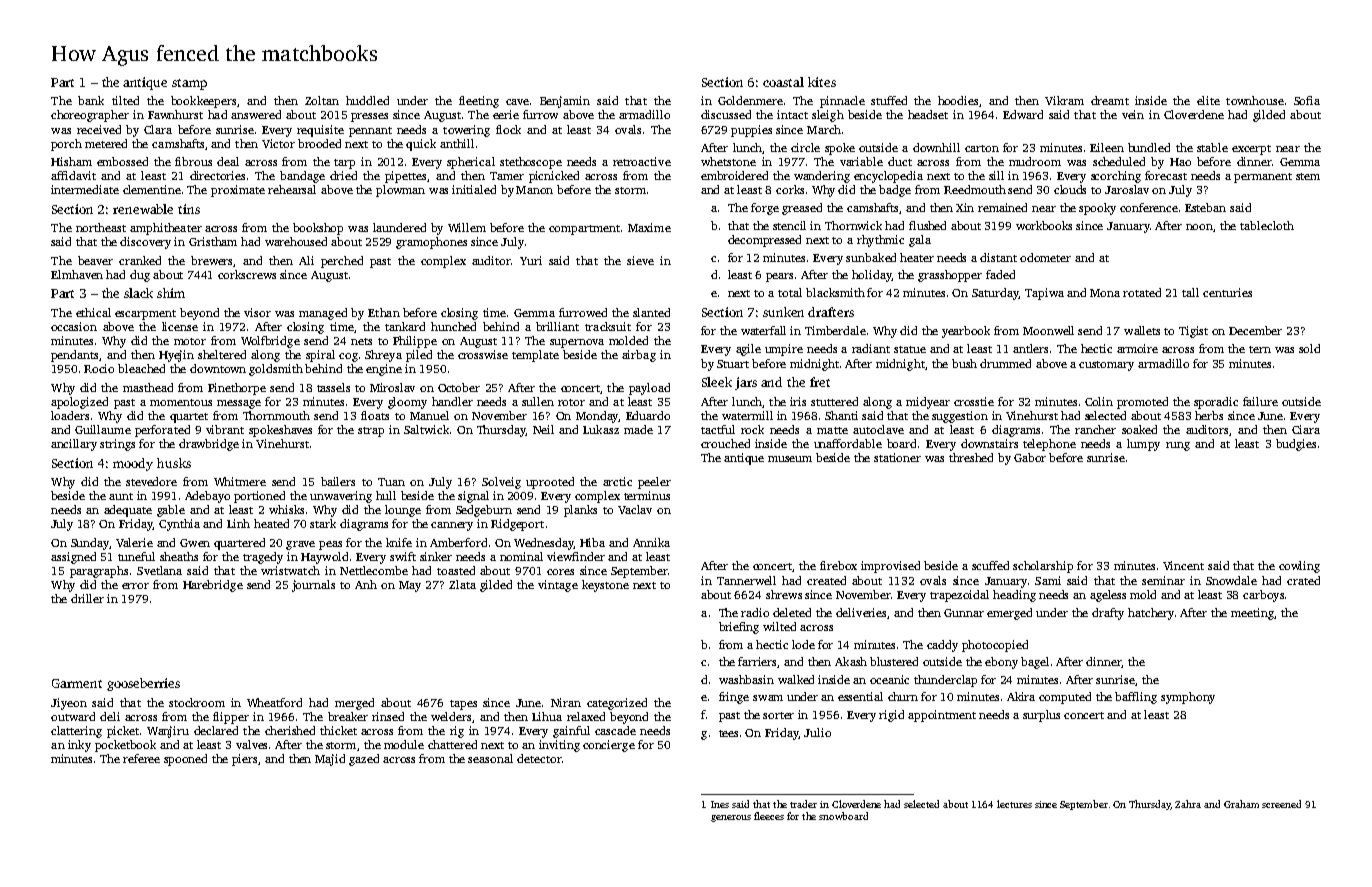  I want to click on stem, so click(1308, 176).
